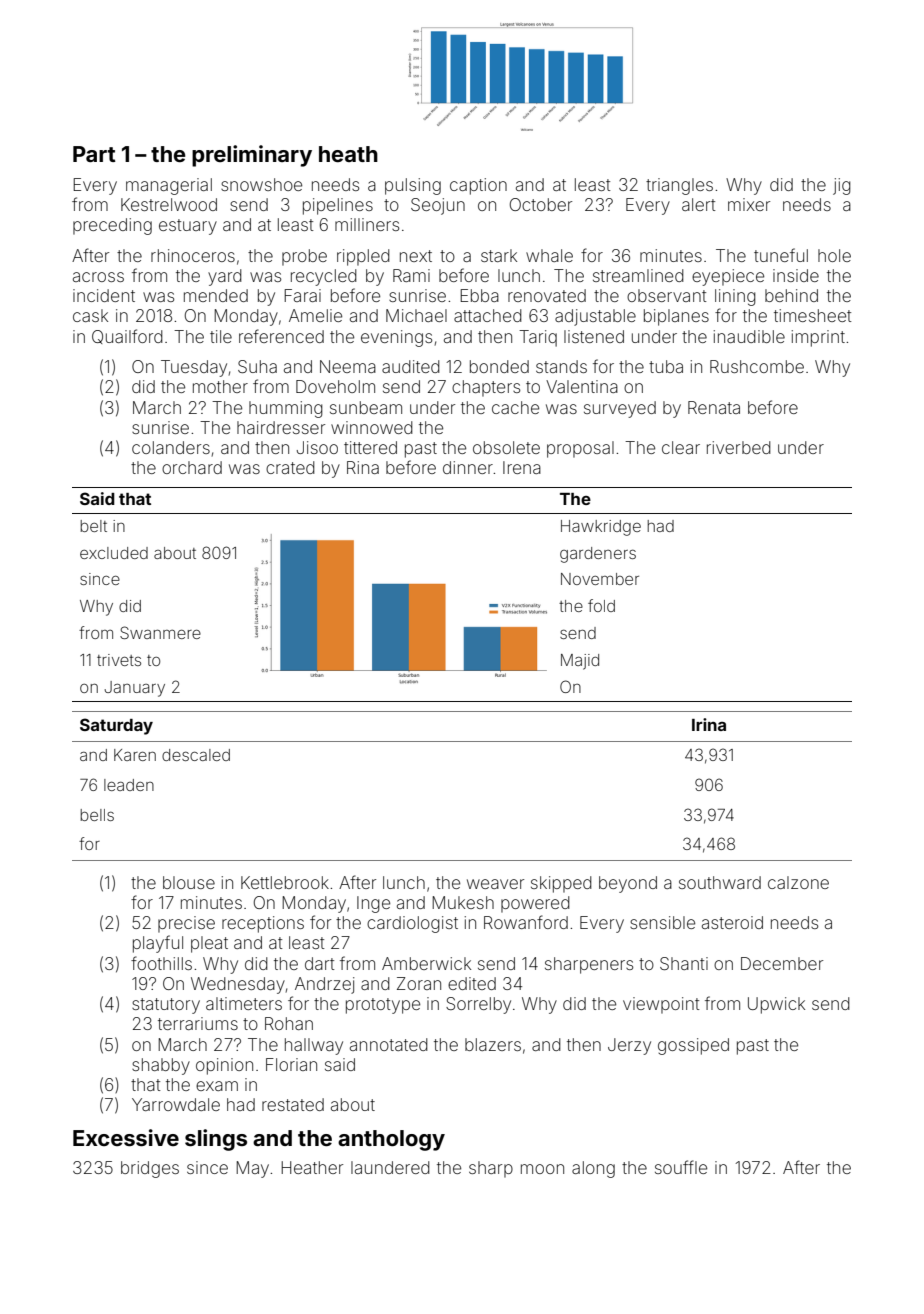  Describe the element at coordinates (732, 922) in the document. I see `asteroid` at that location.
